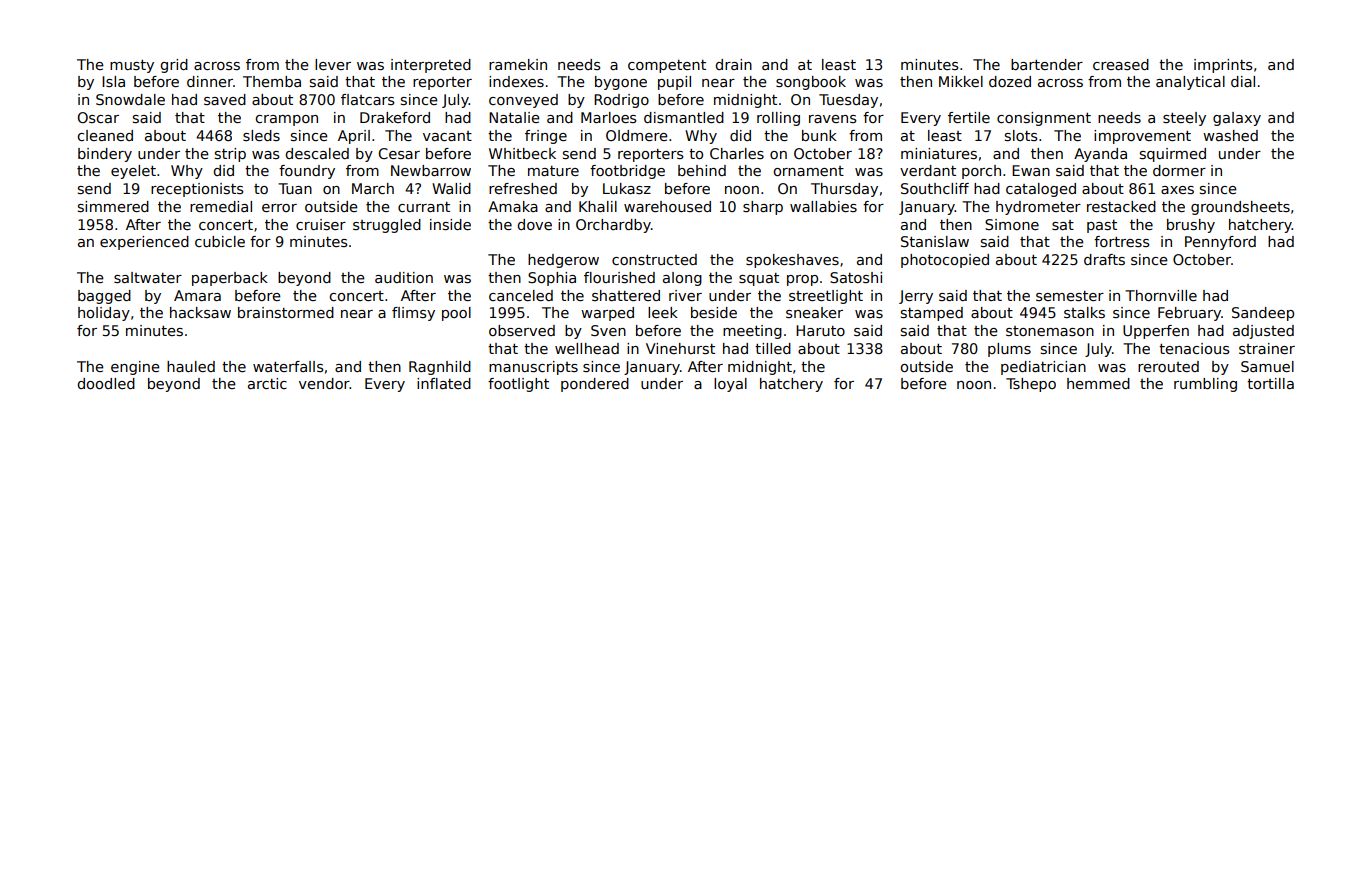 The width and height of the screenshot is (1372, 887). What do you see at coordinates (514, 117) in the screenshot?
I see `Natalie` at bounding box center [514, 117].
